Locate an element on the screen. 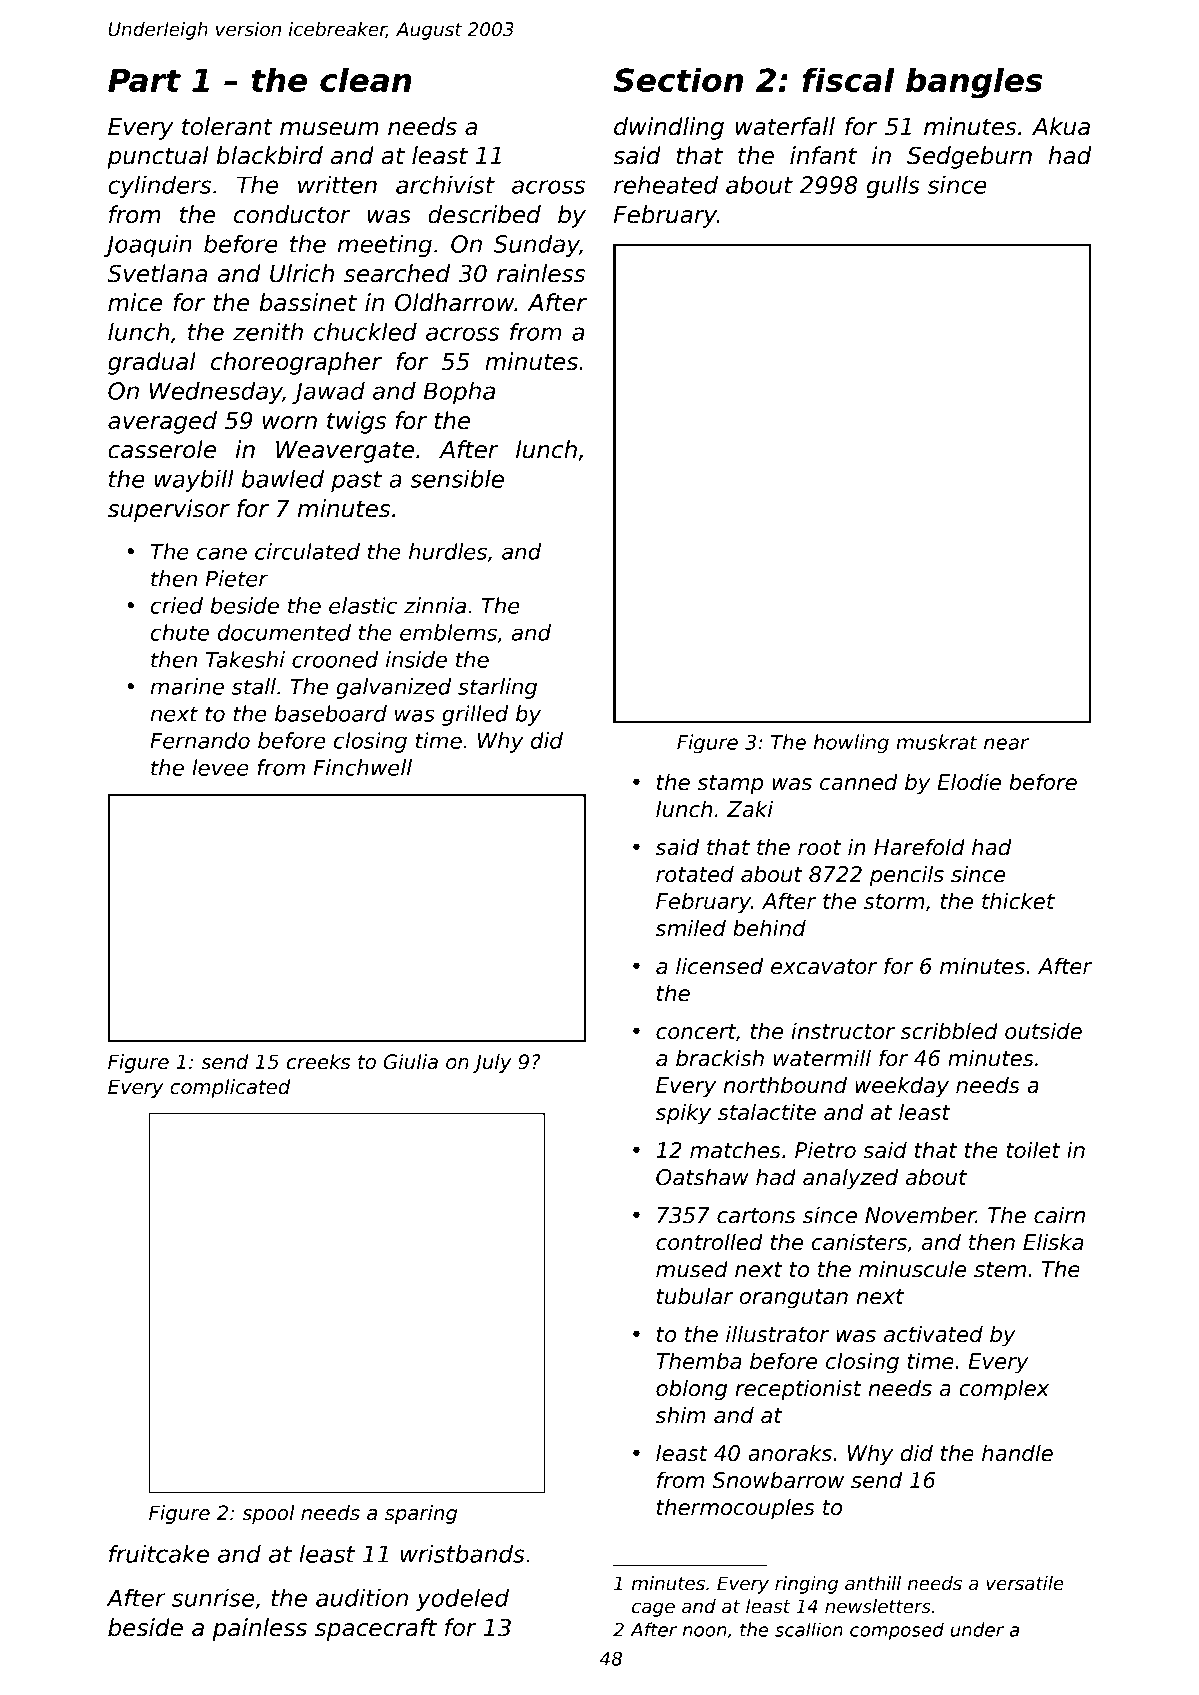 The height and width of the screenshot is (1695, 1199). cage is located at coordinates (653, 1609).
